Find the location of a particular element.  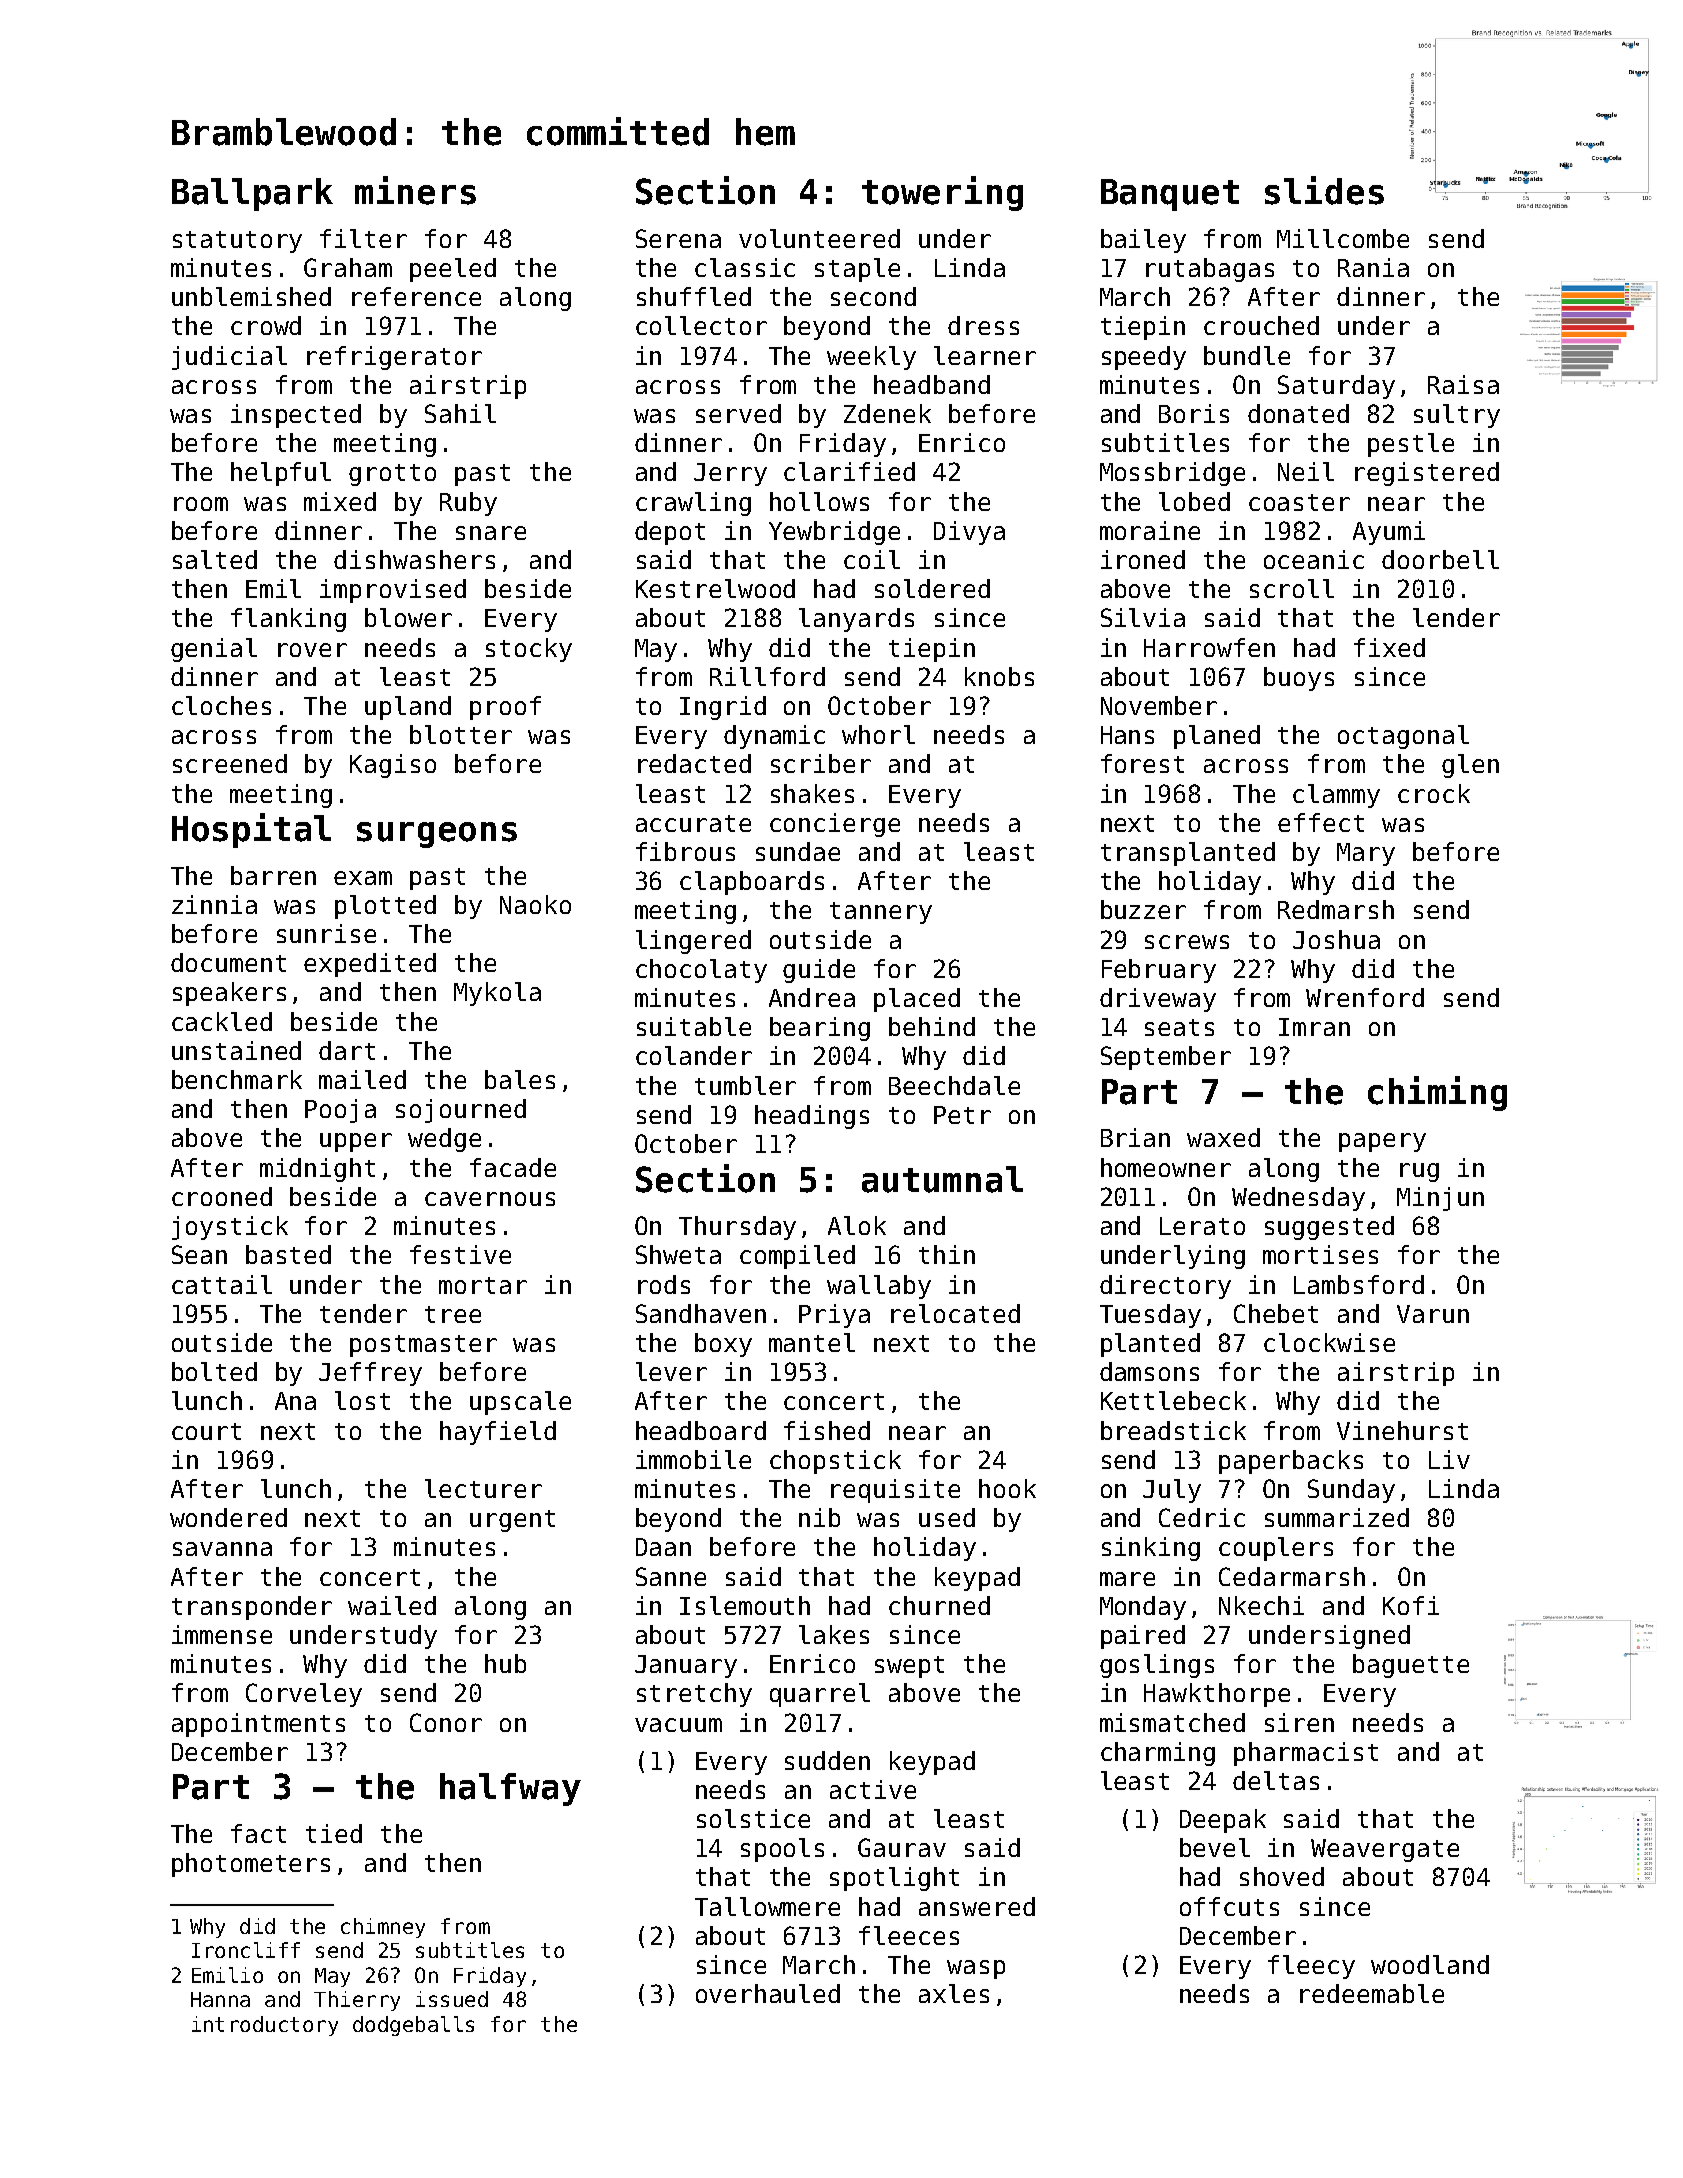

shuffled is located at coordinates (694, 296).
